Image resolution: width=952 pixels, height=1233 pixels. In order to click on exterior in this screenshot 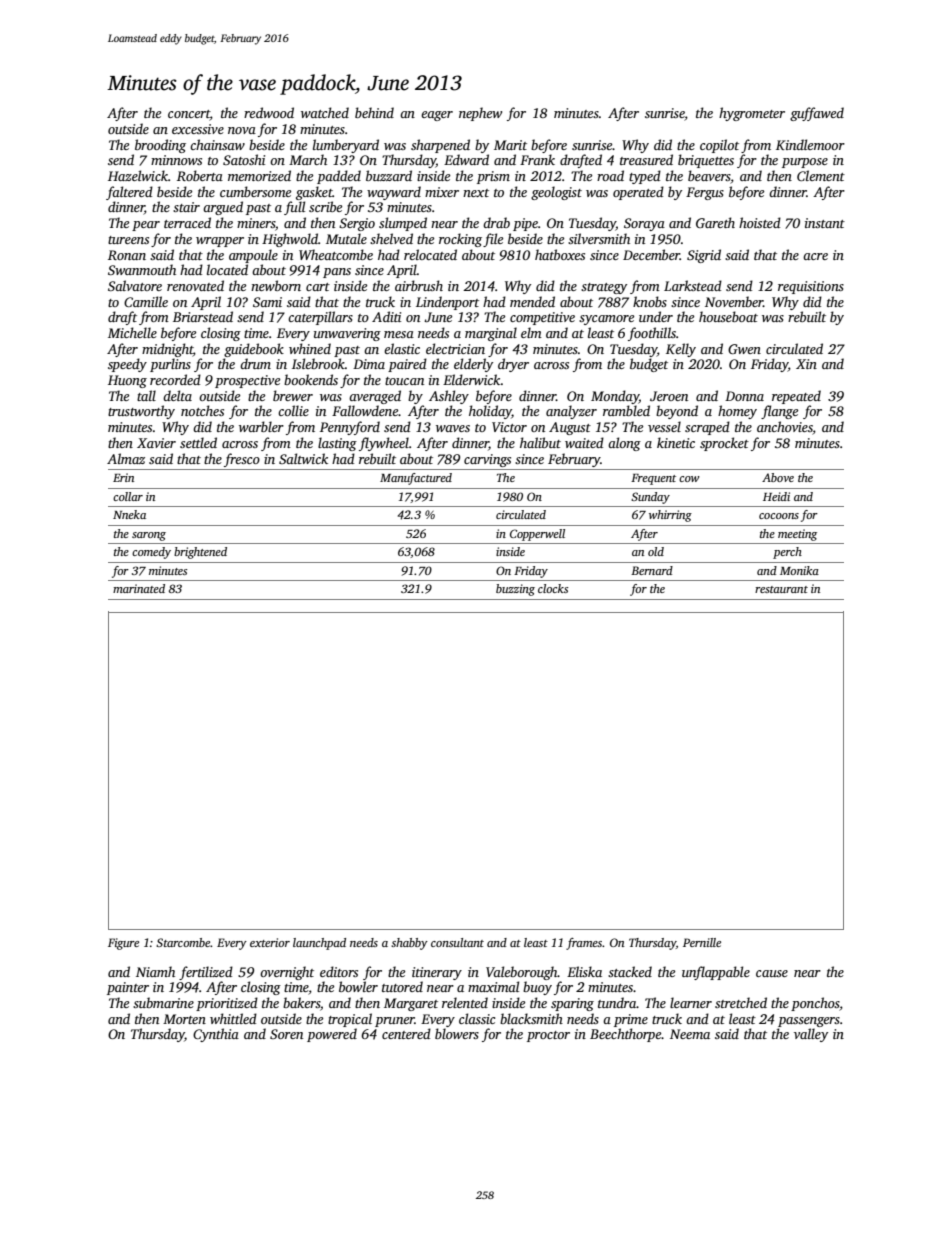, I will do `click(270, 942)`.
